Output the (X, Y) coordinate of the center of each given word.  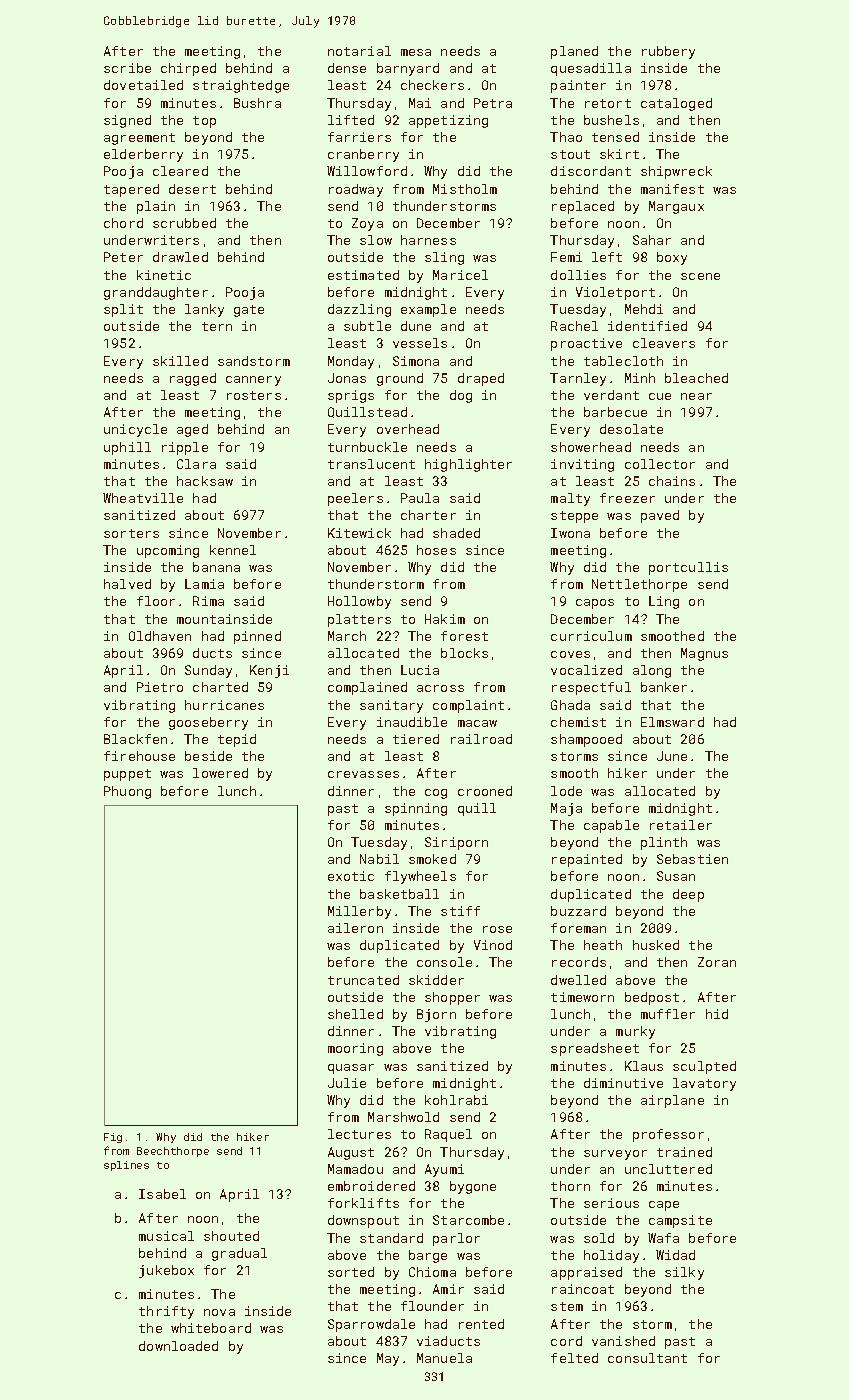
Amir (448, 1289)
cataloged (676, 104)
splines (126, 1166)
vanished (623, 1341)
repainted (587, 860)
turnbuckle (367, 447)
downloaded (178, 1346)
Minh (640, 378)
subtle (367, 326)
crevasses (363, 774)
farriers (359, 137)
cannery (253, 381)
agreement (139, 139)
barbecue (615, 412)
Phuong (127, 792)
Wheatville (143, 498)
